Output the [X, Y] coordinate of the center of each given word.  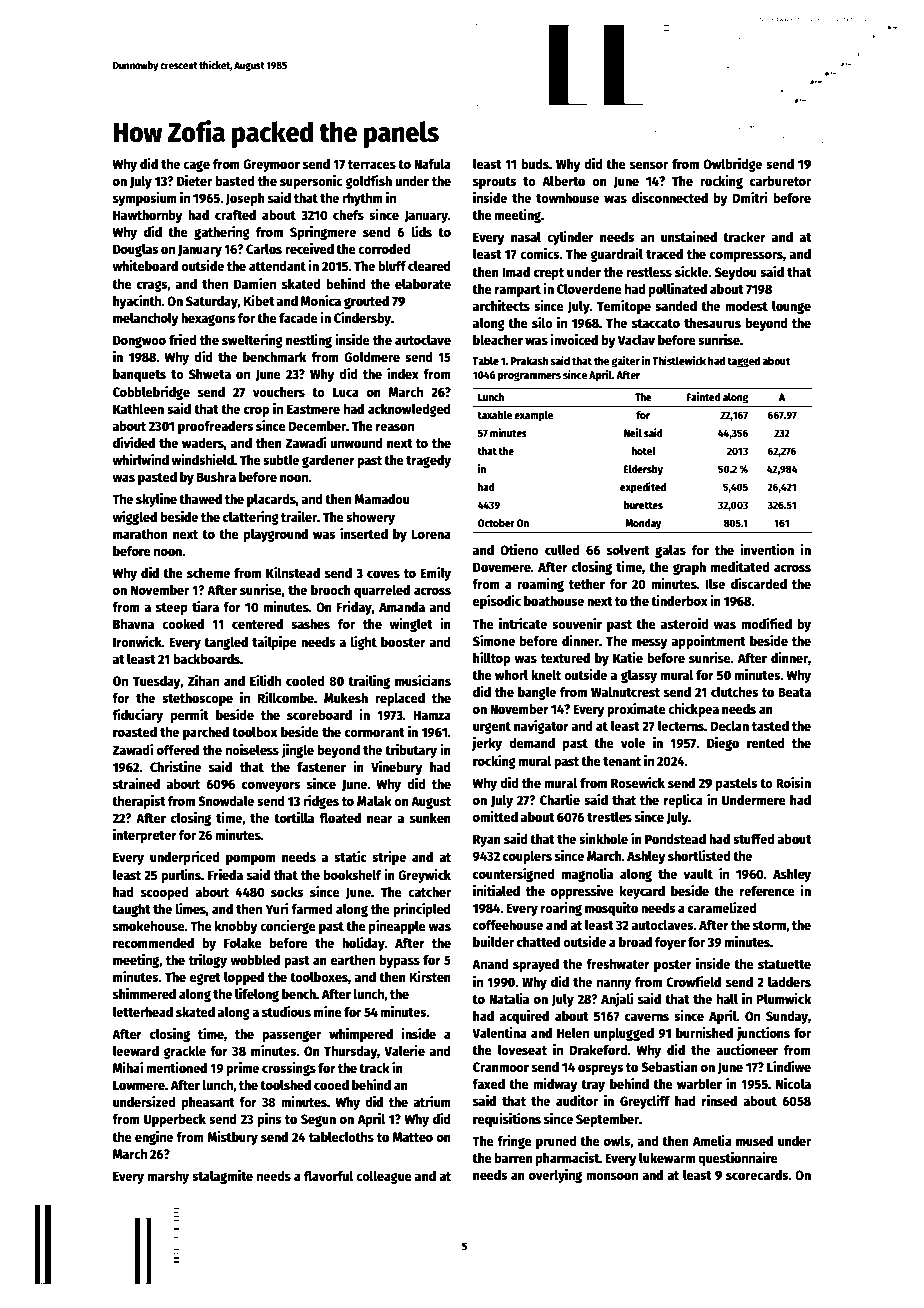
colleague [384, 1177]
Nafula [432, 163]
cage [196, 166]
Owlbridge [732, 165]
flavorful [328, 1175]
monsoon [612, 1176]
